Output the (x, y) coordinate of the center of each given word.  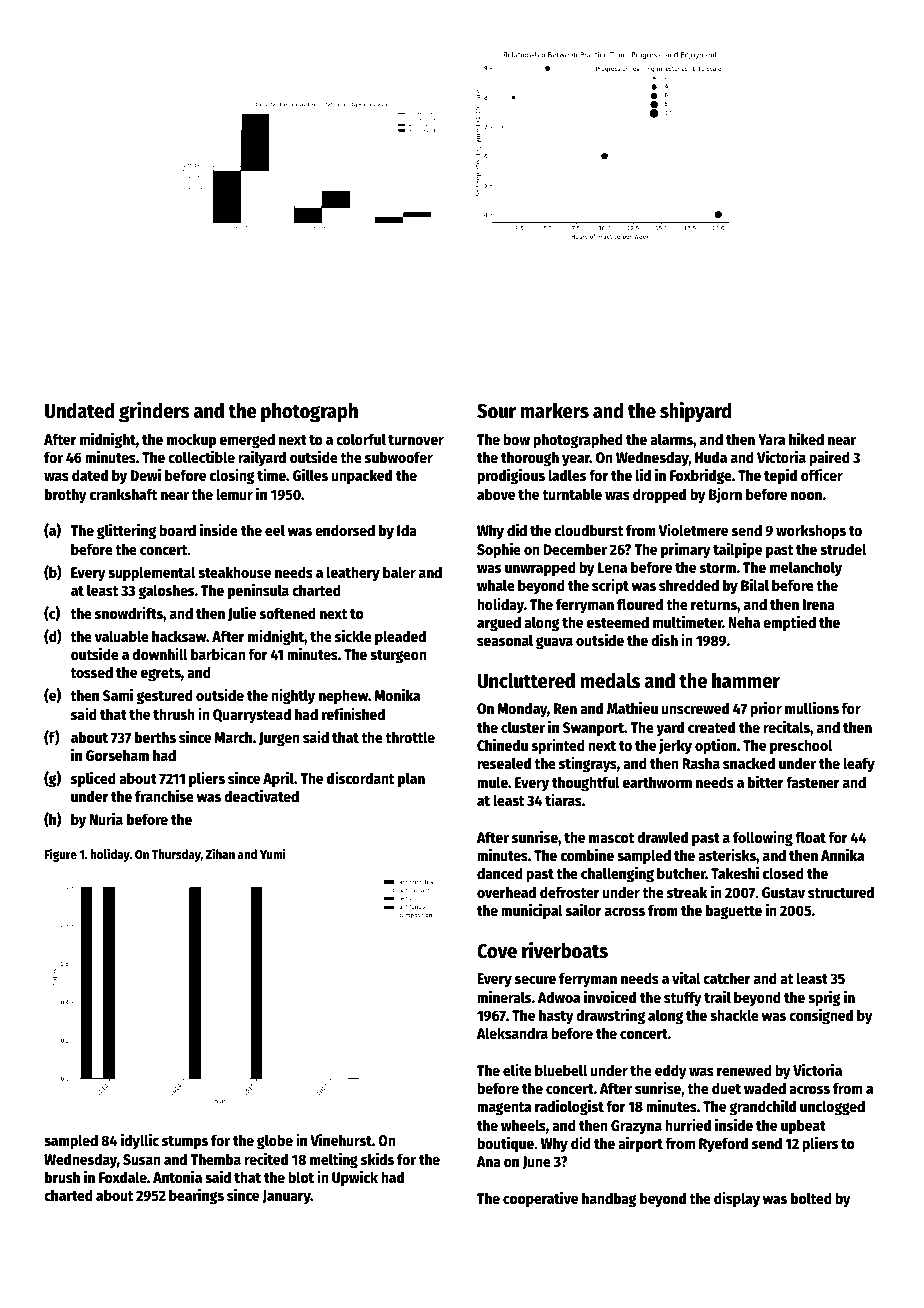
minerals (504, 996)
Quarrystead (252, 716)
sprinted (558, 746)
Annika (842, 854)
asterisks (727, 854)
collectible (201, 456)
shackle (734, 1015)
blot (301, 1177)
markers (555, 411)
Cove (497, 951)
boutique (505, 1144)
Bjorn (725, 495)
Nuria (106, 818)
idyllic (140, 1141)
